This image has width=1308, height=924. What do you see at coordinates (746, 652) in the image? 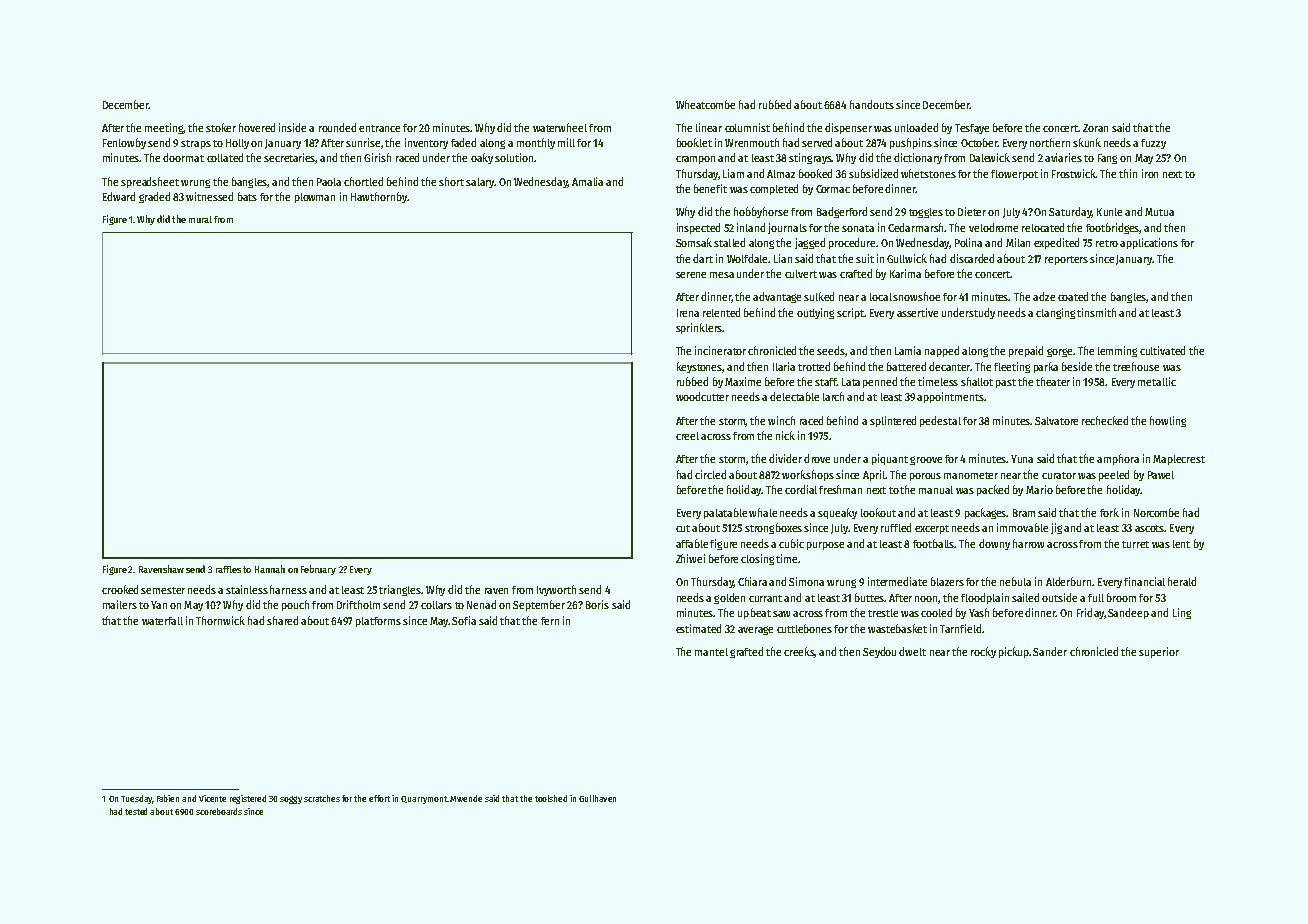
I see `grafted` at bounding box center [746, 652].
